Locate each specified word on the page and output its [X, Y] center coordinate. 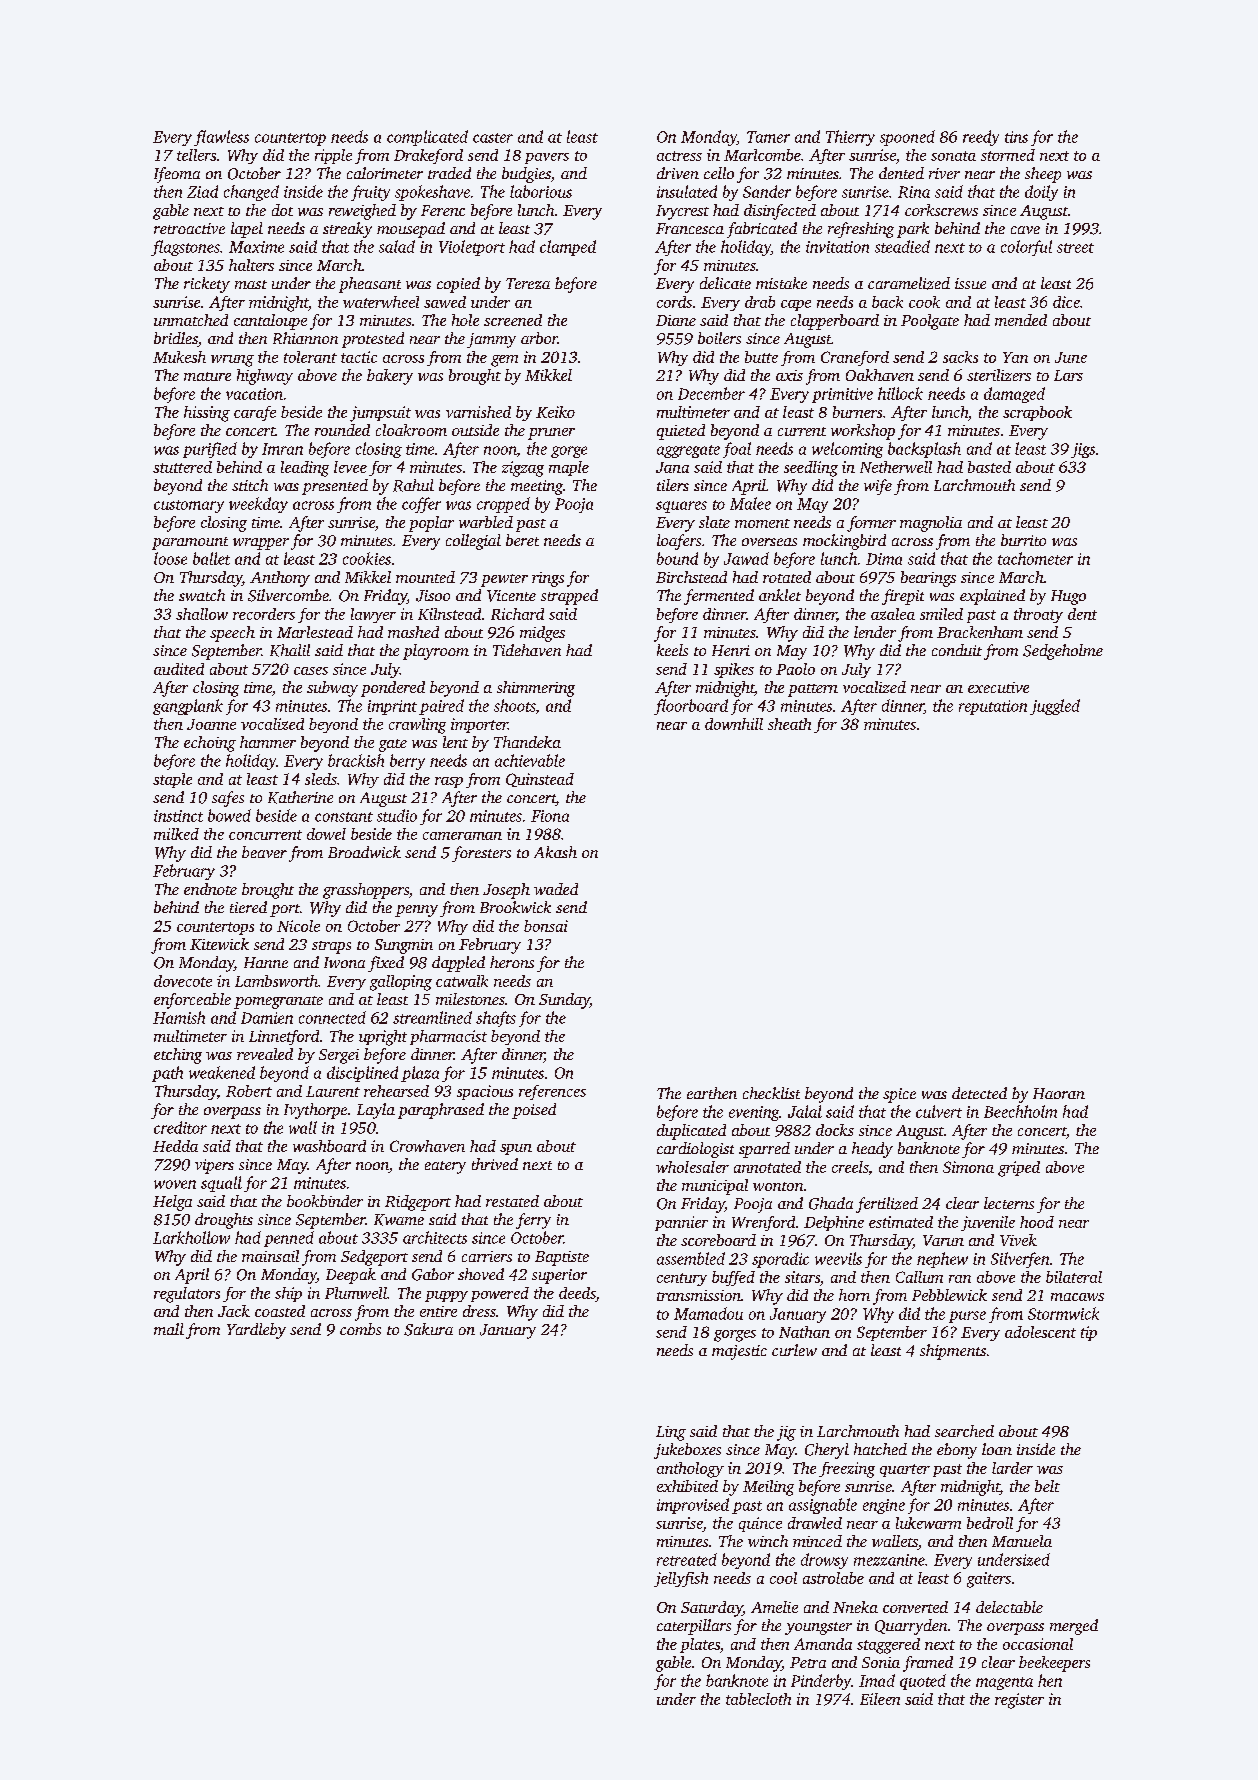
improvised [693, 1506]
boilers [719, 338]
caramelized [909, 283]
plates [700, 1645]
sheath [789, 724]
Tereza [528, 283]
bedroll [990, 1523]
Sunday [564, 1001]
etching [178, 1056]
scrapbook [1037, 413]
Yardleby [256, 1331]
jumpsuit [380, 414]
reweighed [362, 212]
